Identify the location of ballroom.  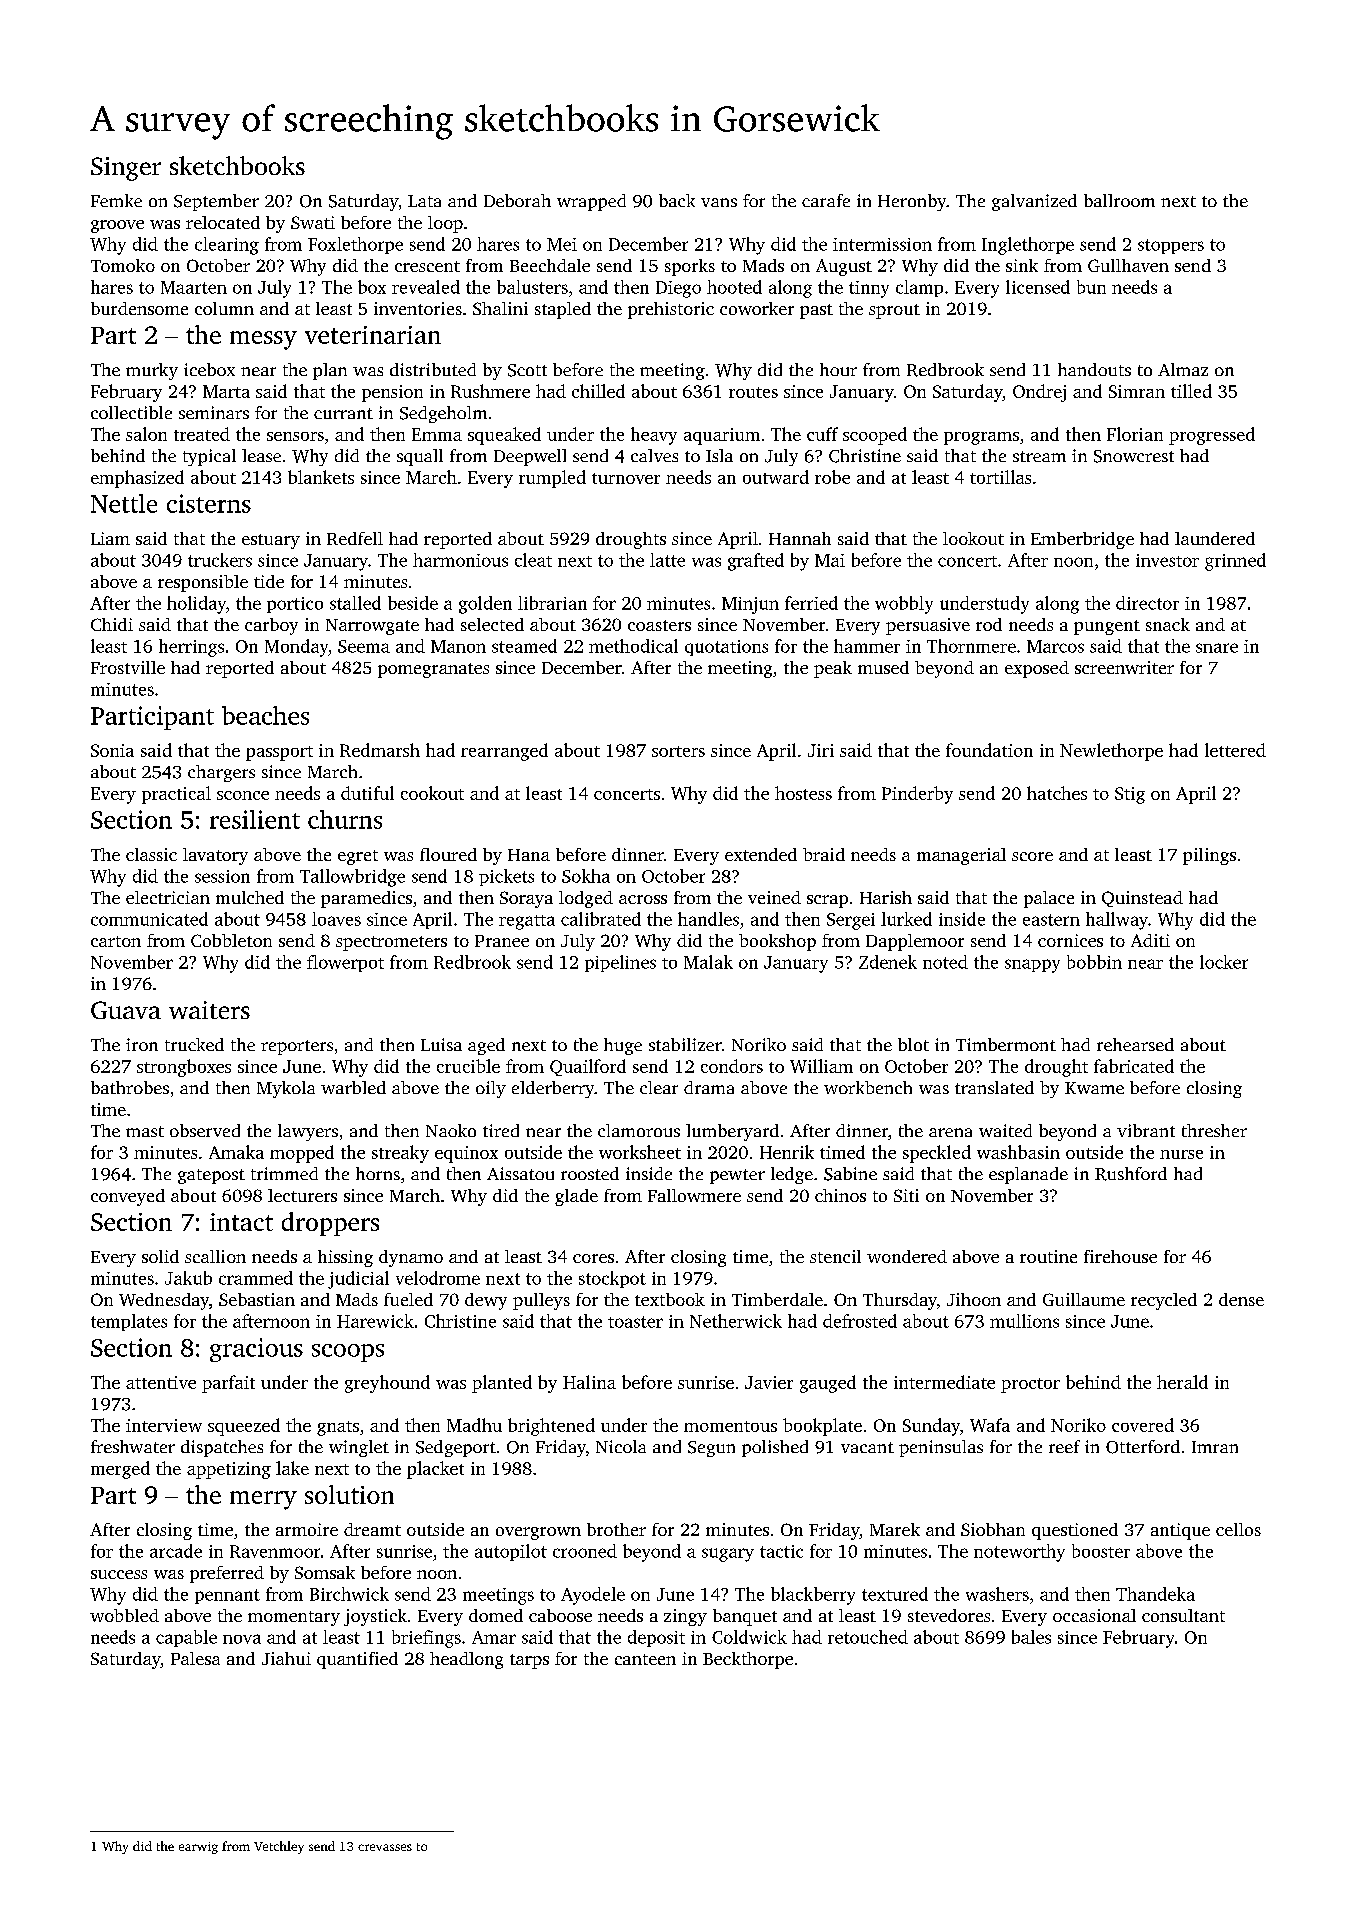
(1119, 200).
